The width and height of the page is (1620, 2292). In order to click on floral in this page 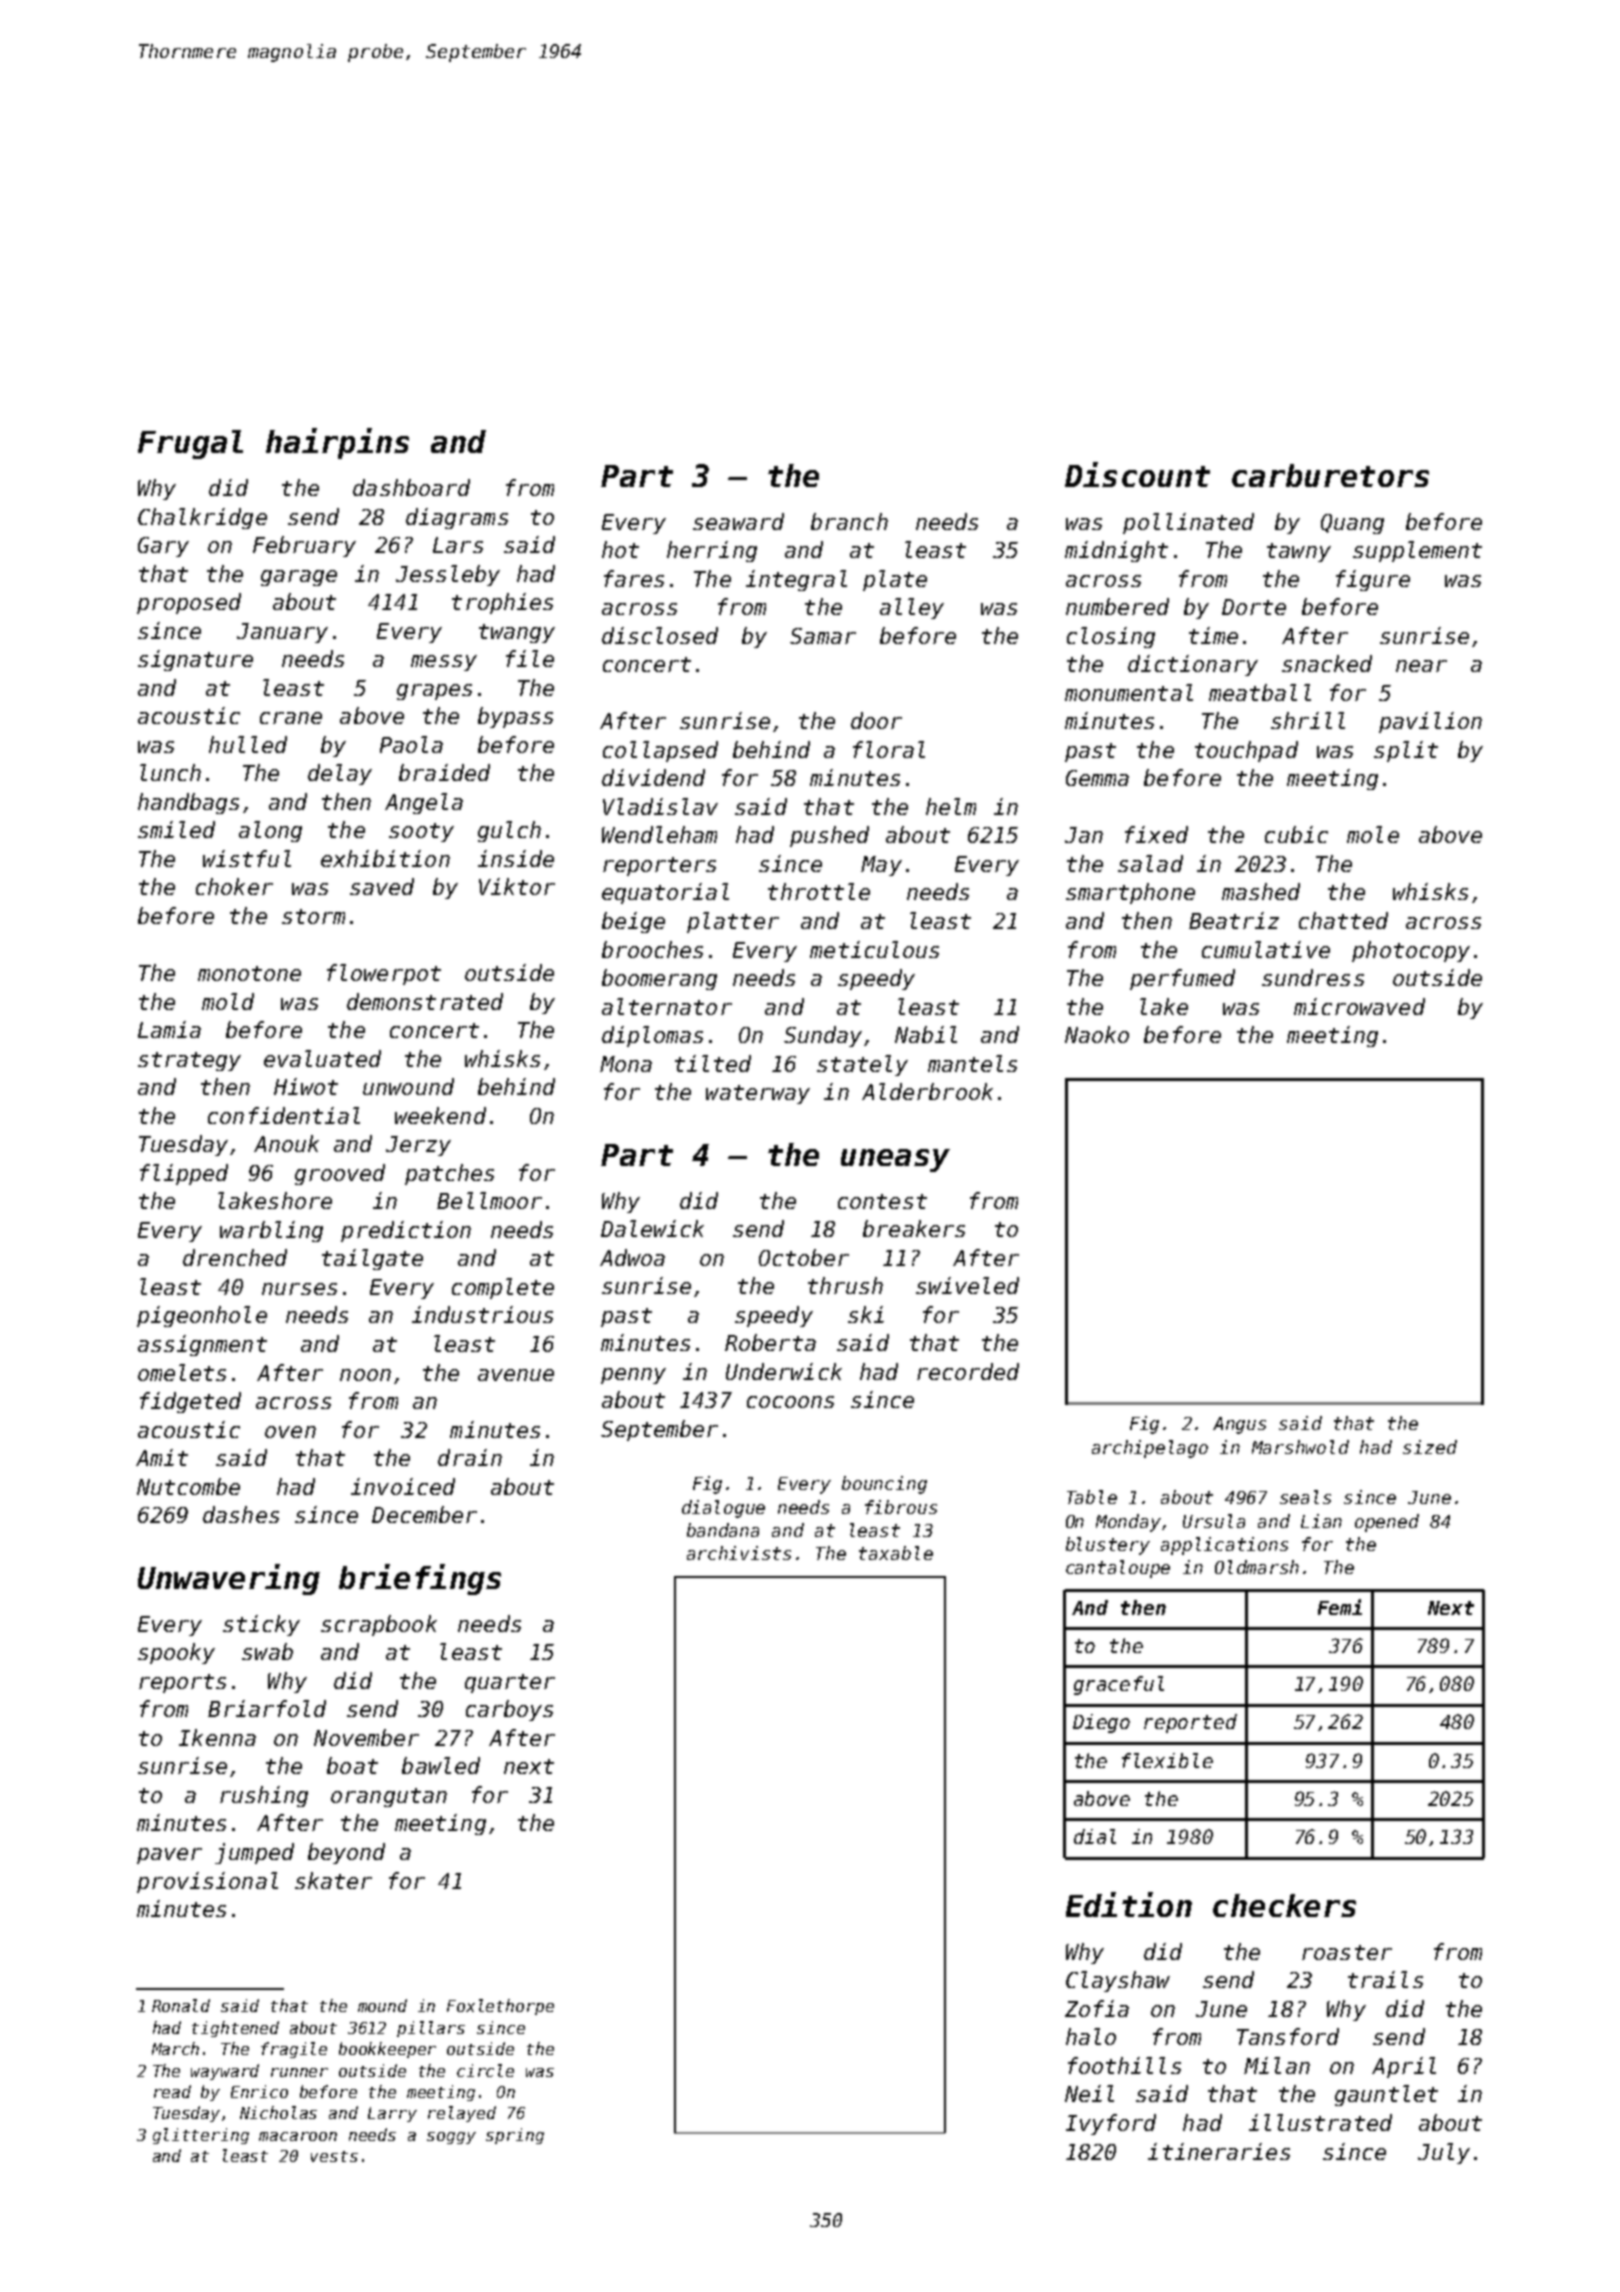, I will do `click(889, 749)`.
